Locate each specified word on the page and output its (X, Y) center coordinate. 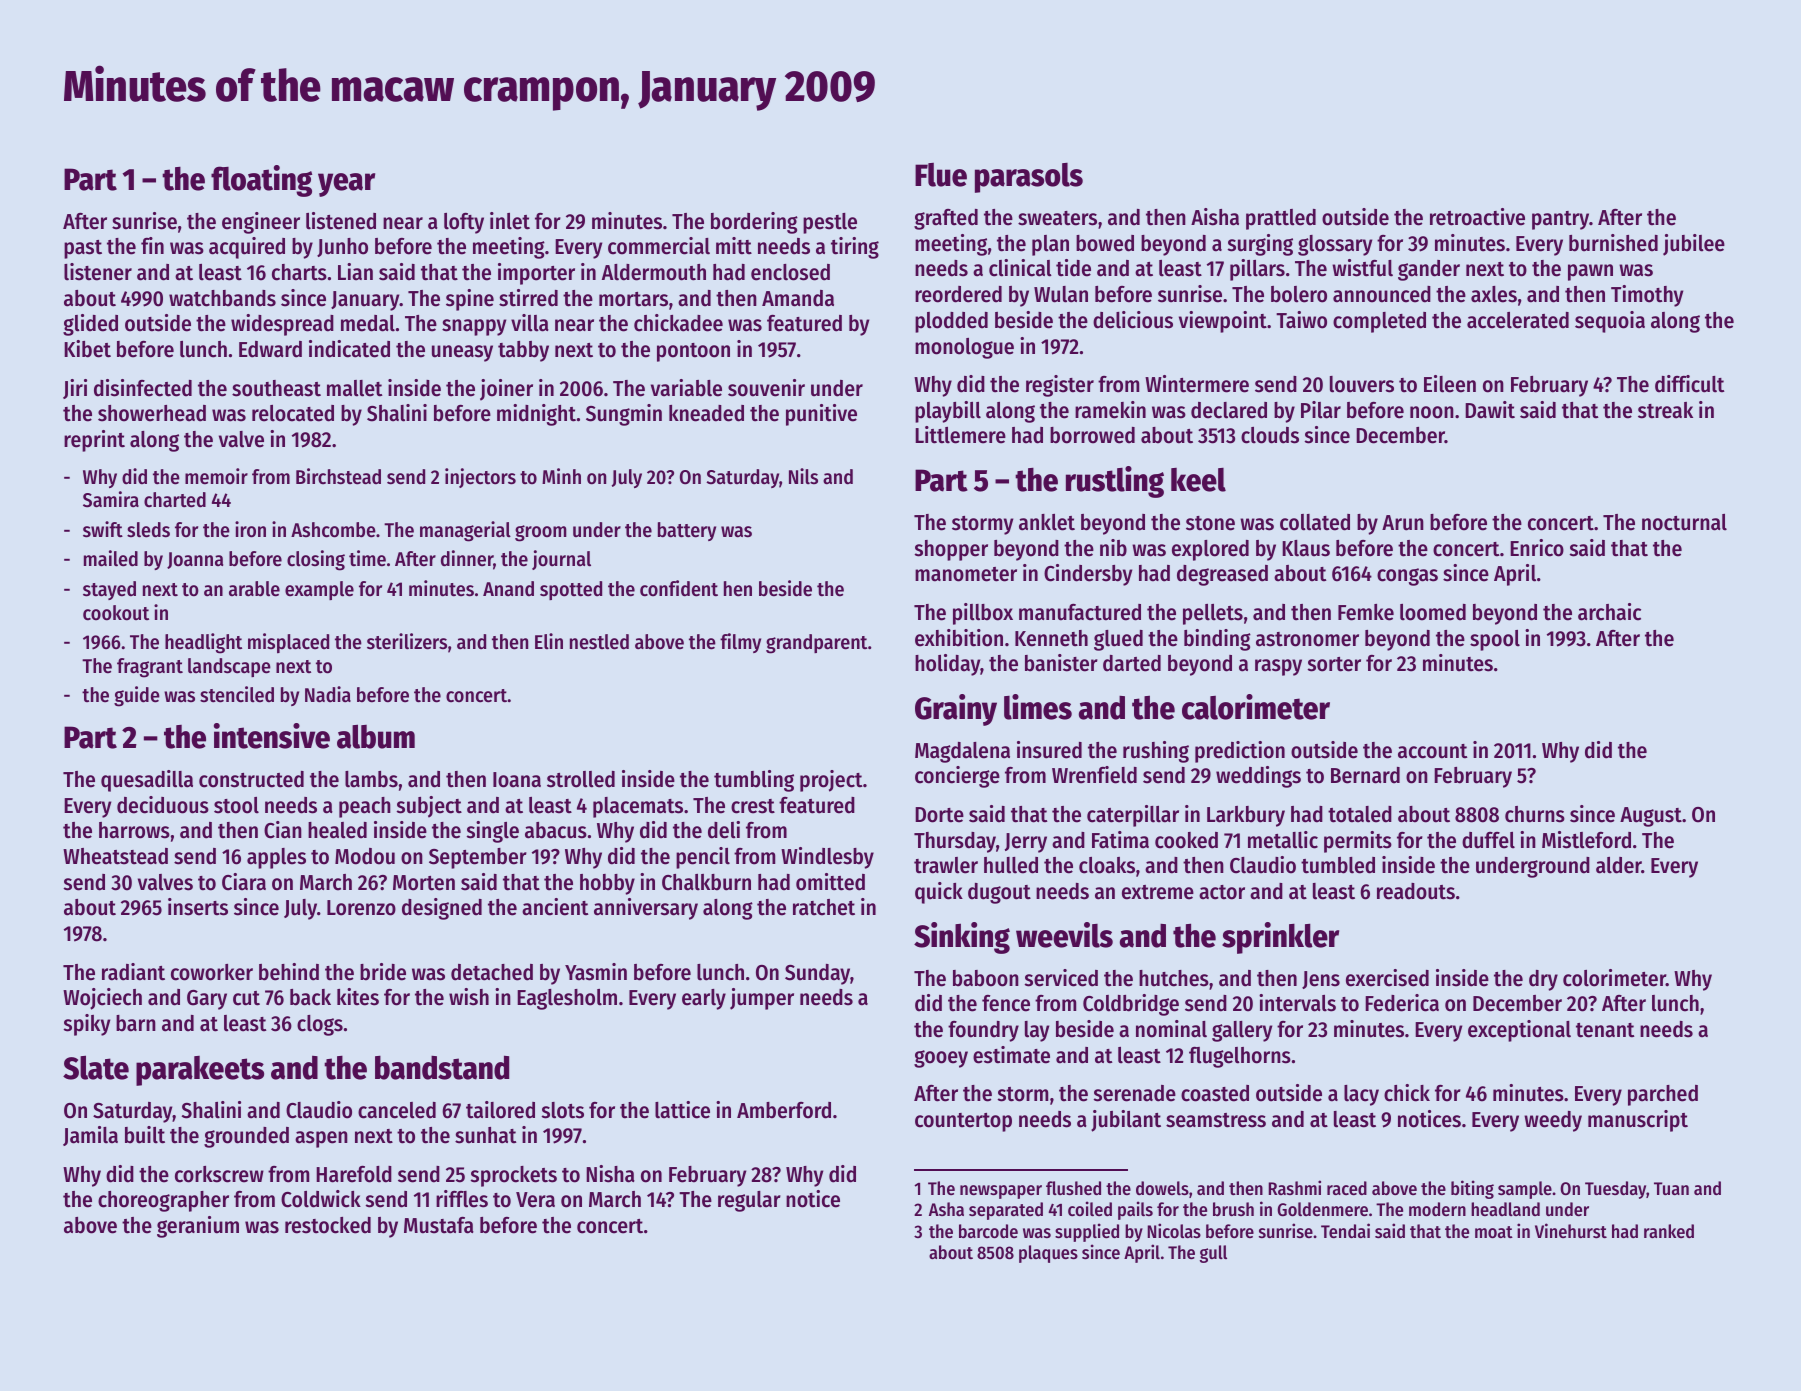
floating (261, 181)
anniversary (646, 909)
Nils (803, 476)
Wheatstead (115, 856)
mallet (355, 388)
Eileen (1450, 384)
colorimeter (1614, 978)
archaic (1609, 612)
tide (1073, 268)
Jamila (90, 1136)
